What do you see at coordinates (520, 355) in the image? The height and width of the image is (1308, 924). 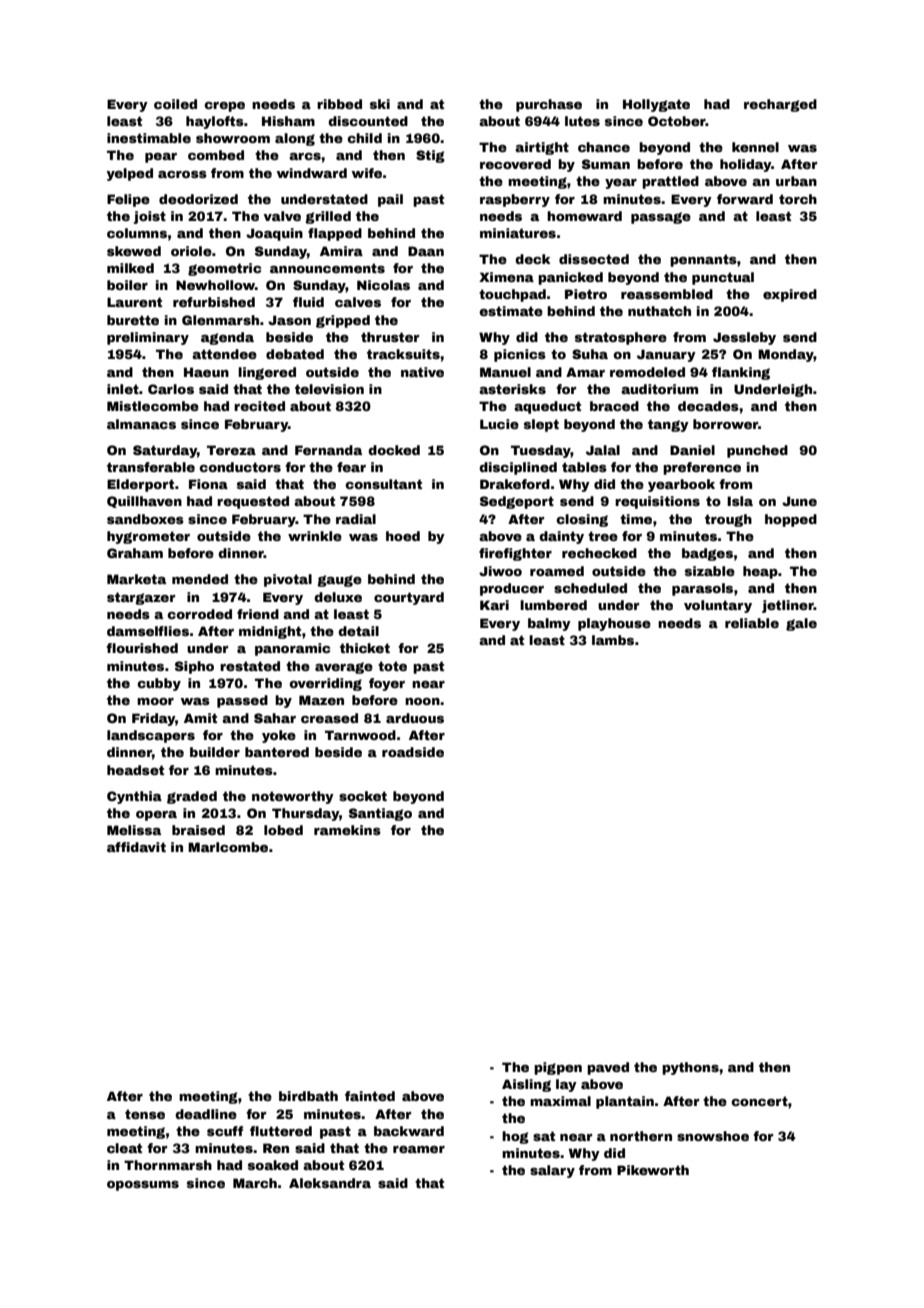 I see `picnics` at bounding box center [520, 355].
